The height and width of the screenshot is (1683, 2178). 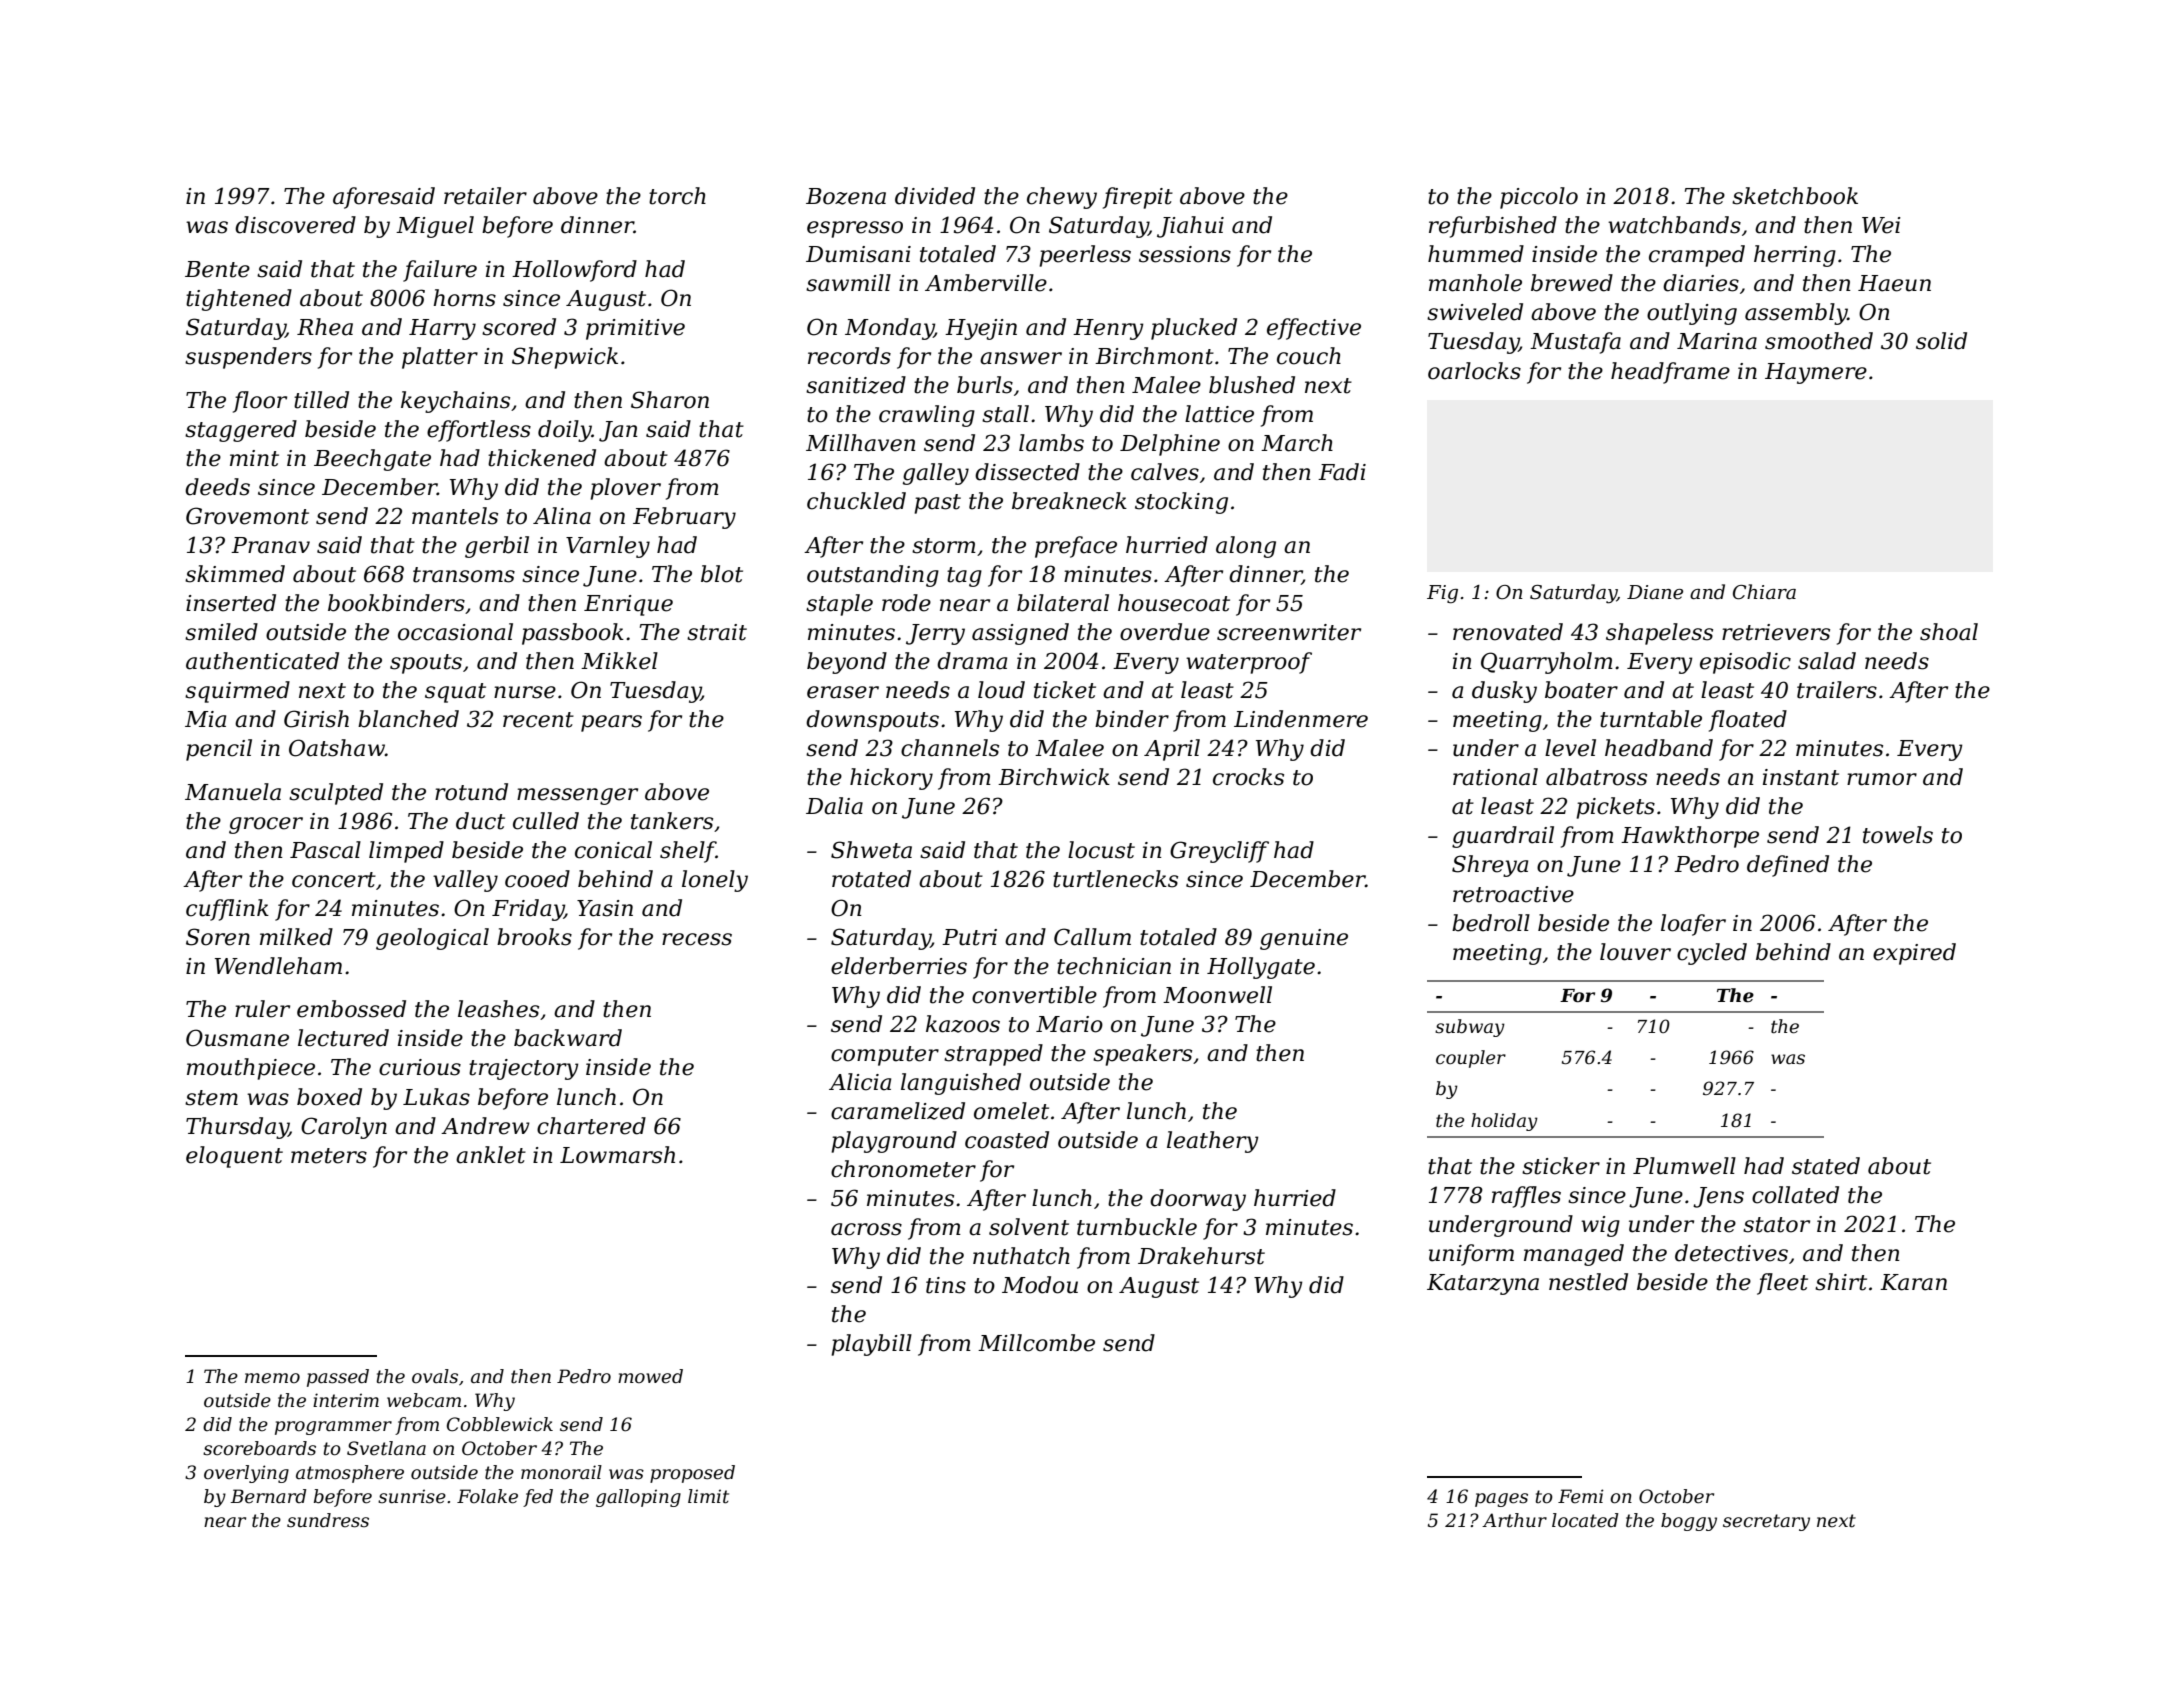 What do you see at coordinates (846, 196) in the screenshot?
I see `Bozena` at bounding box center [846, 196].
